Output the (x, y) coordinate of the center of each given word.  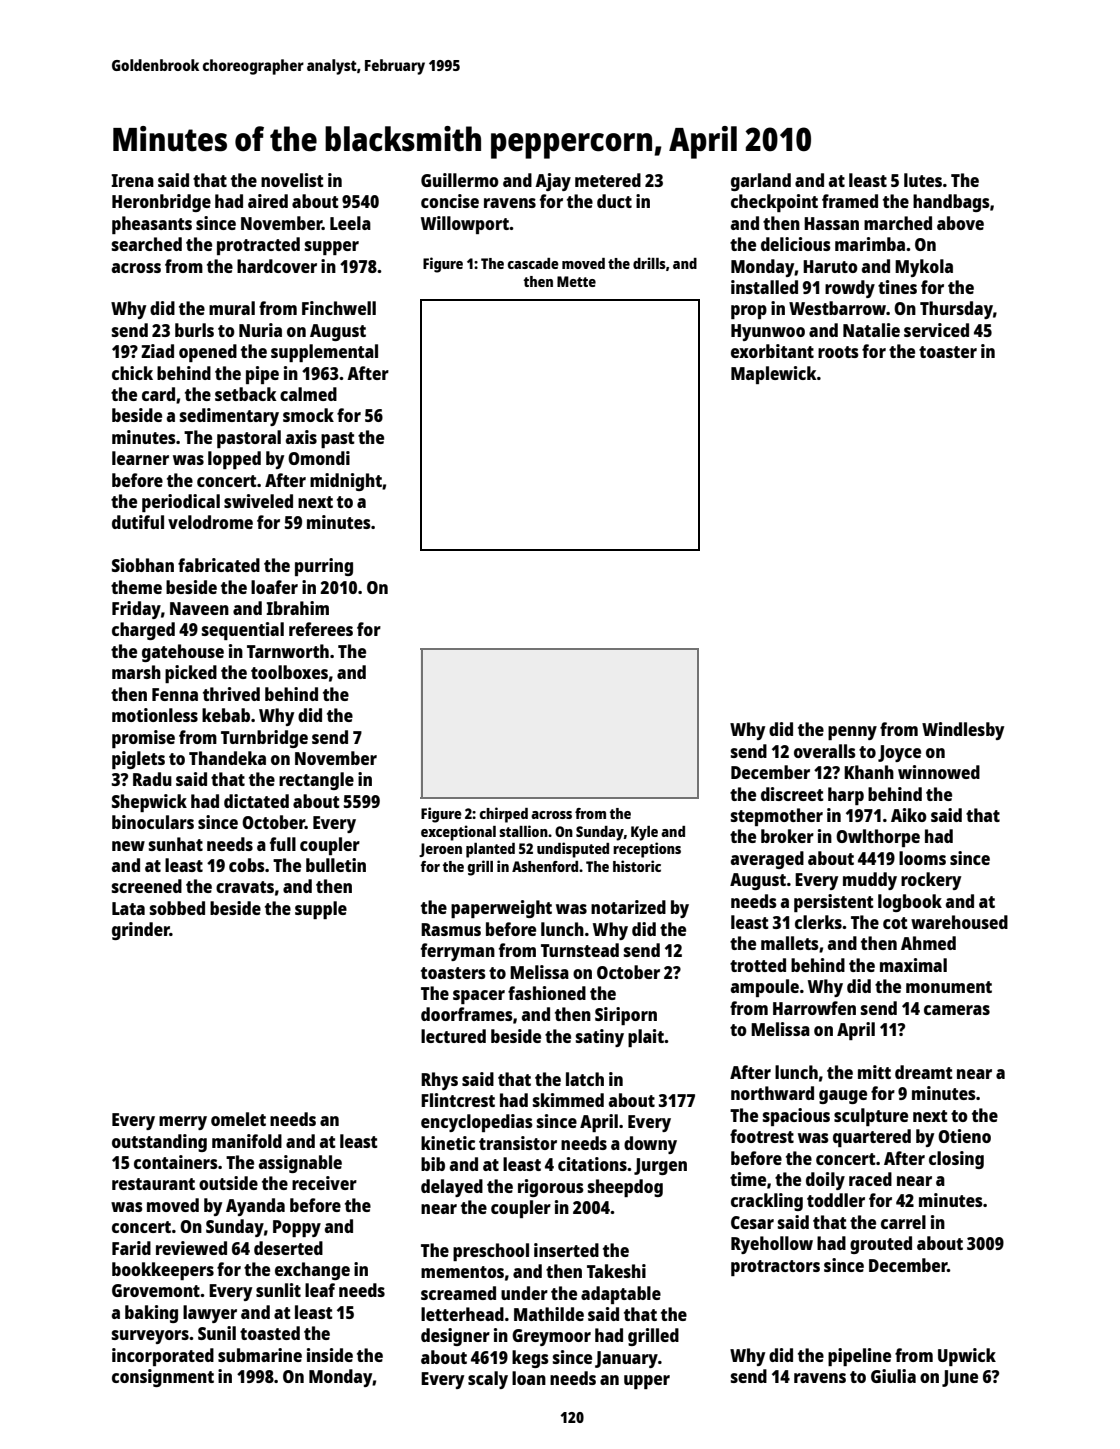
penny (852, 733)
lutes (923, 180)
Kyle (644, 833)
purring (324, 567)
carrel (903, 1222)
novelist (292, 180)
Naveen (199, 608)
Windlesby (963, 731)
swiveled (258, 501)
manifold (247, 1141)
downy (650, 1145)
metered (608, 180)
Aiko (909, 815)
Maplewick (774, 375)
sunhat (176, 844)
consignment (163, 1378)
